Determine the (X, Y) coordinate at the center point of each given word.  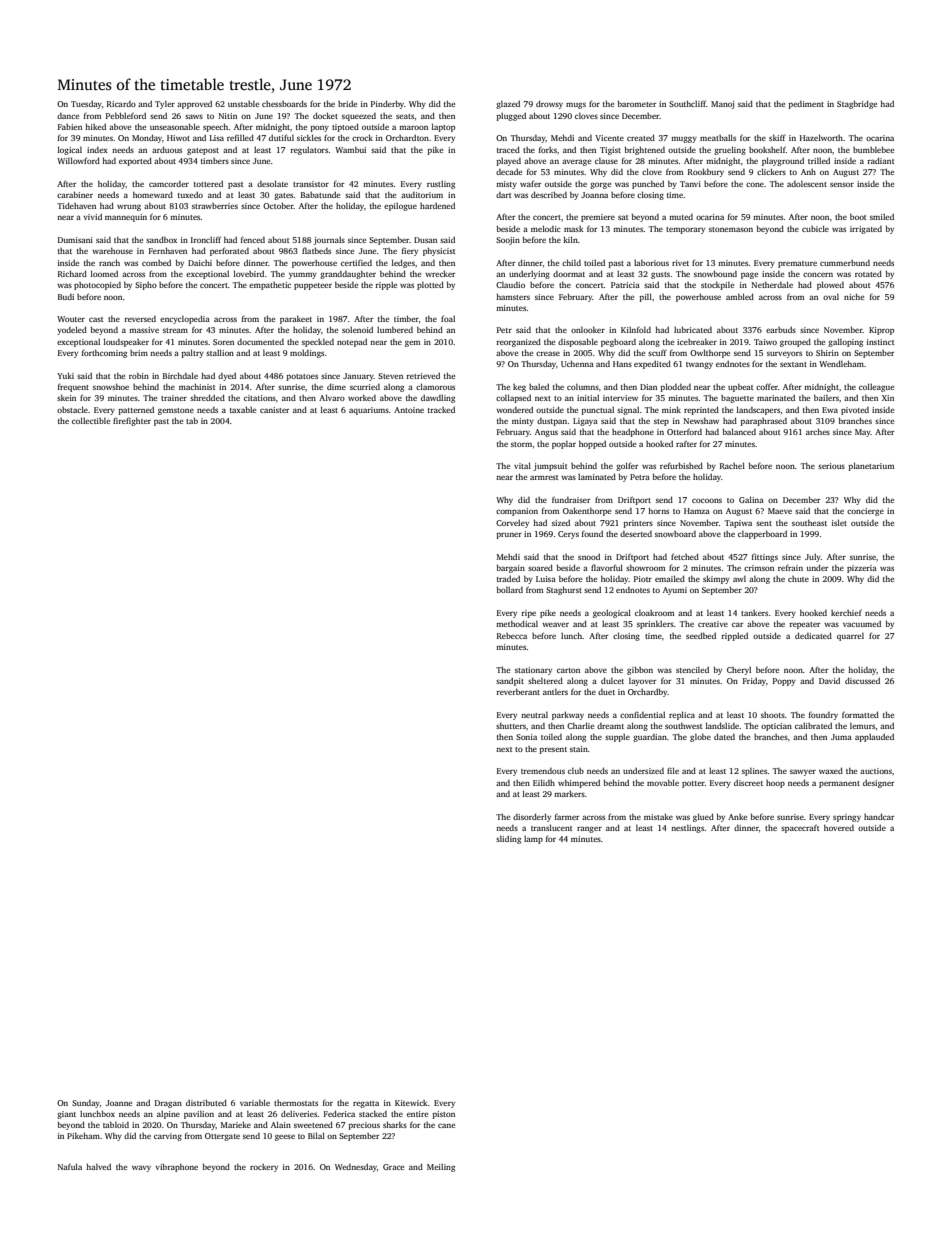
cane (446, 1125)
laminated (597, 476)
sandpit (510, 682)
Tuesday (86, 105)
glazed (508, 105)
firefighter (132, 421)
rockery (264, 1168)
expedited (652, 364)
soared (540, 567)
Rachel (732, 465)
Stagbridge (857, 104)
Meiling (441, 1168)
